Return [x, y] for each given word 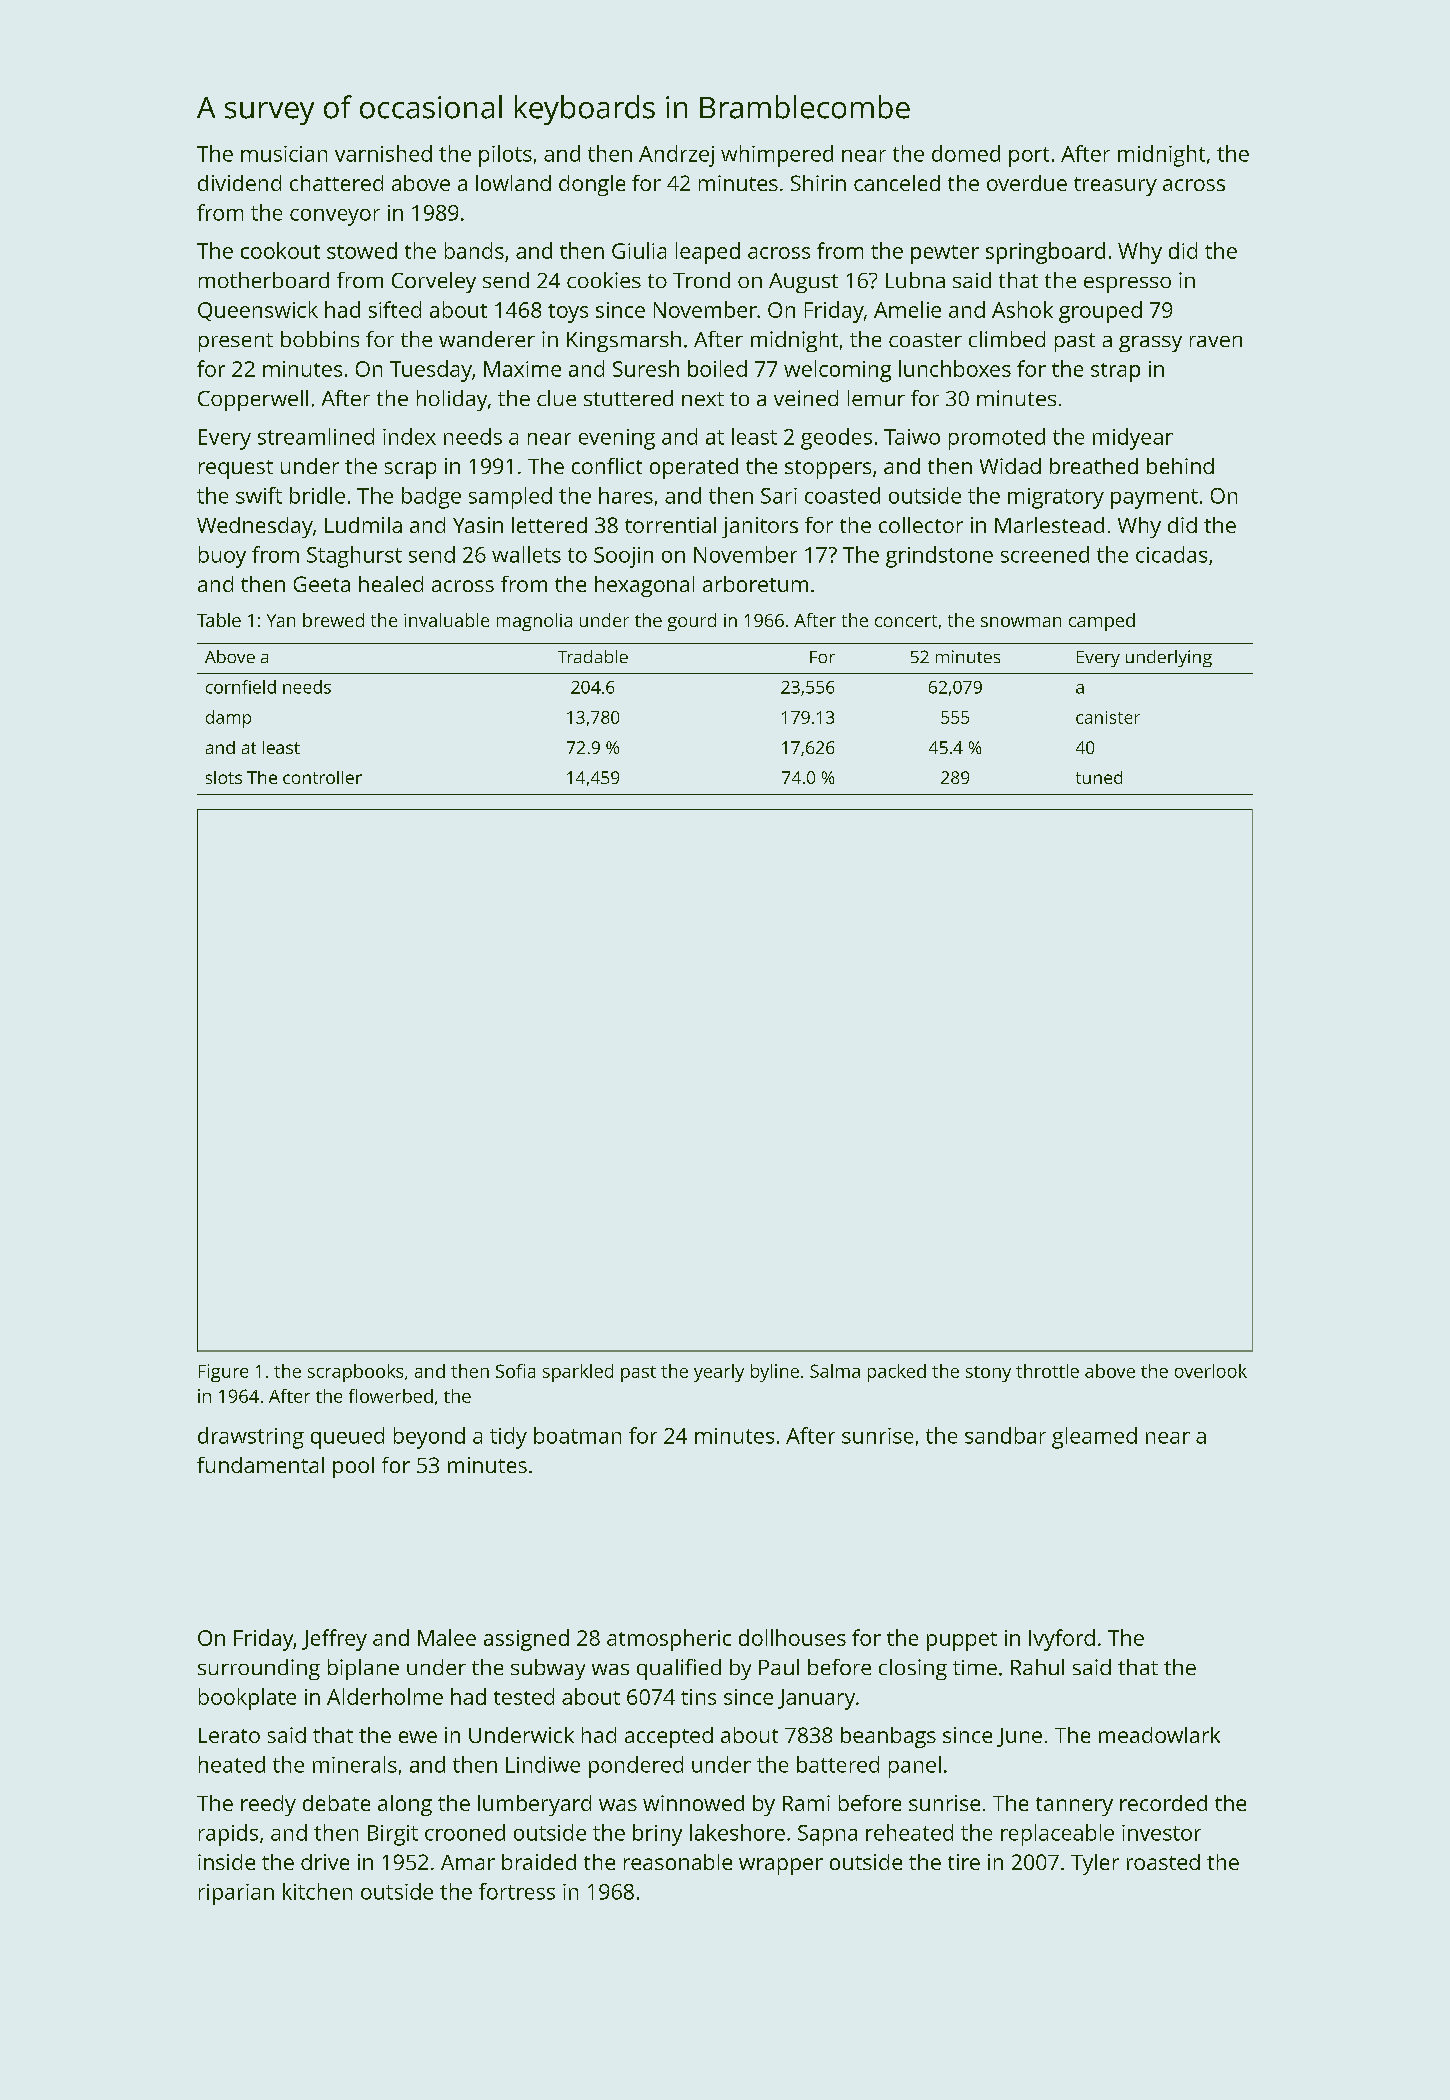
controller [322, 777]
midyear [1133, 439]
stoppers [828, 469]
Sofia [515, 1371]
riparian [236, 1894]
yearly [719, 1373]
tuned [1099, 777]
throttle [1047, 1371]
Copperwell [253, 400]
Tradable [593, 656]
